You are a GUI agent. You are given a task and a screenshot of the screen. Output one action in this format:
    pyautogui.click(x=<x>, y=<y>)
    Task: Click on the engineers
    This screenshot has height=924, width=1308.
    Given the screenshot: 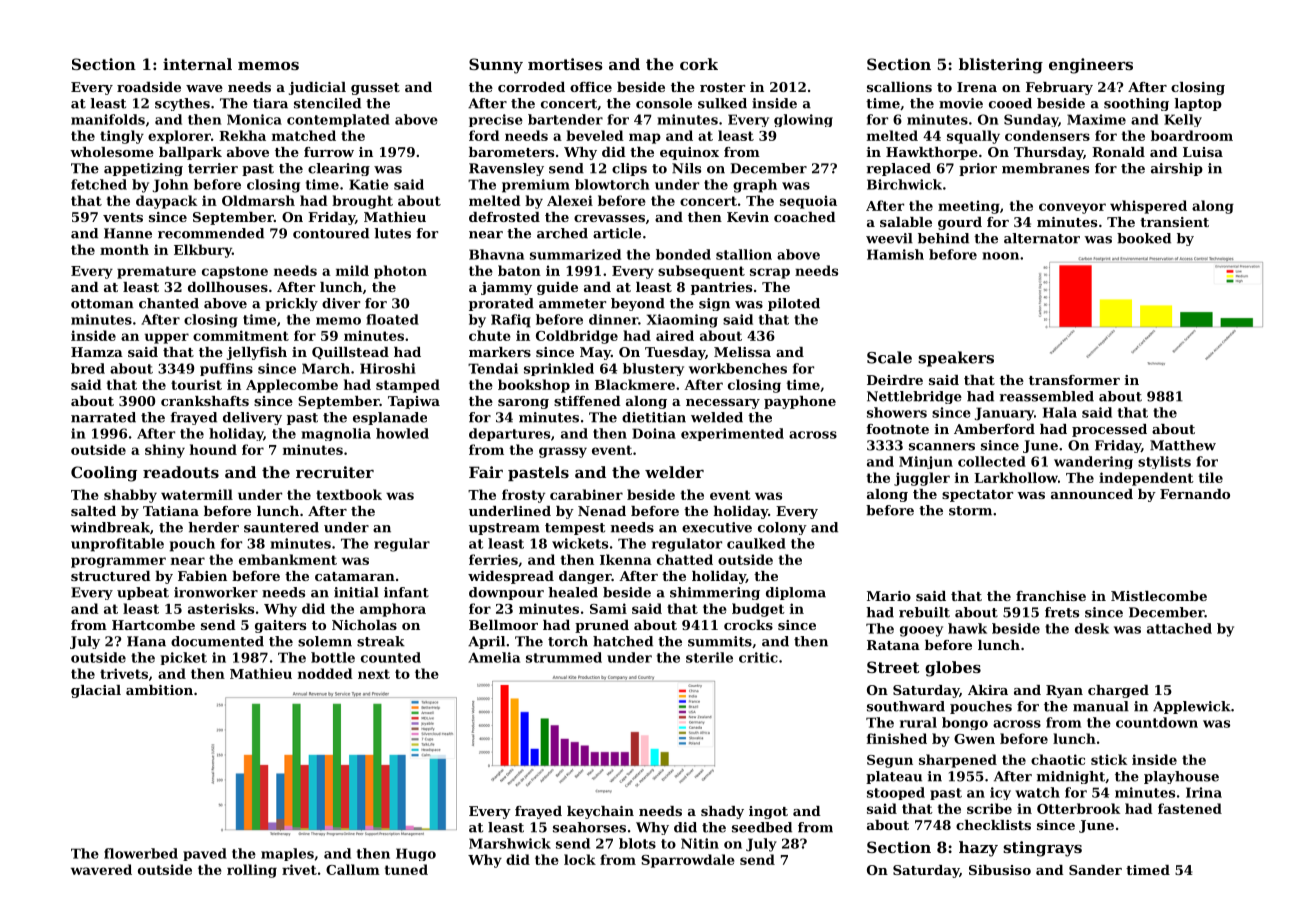 What is the action you would take?
    pyautogui.click(x=1091, y=66)
